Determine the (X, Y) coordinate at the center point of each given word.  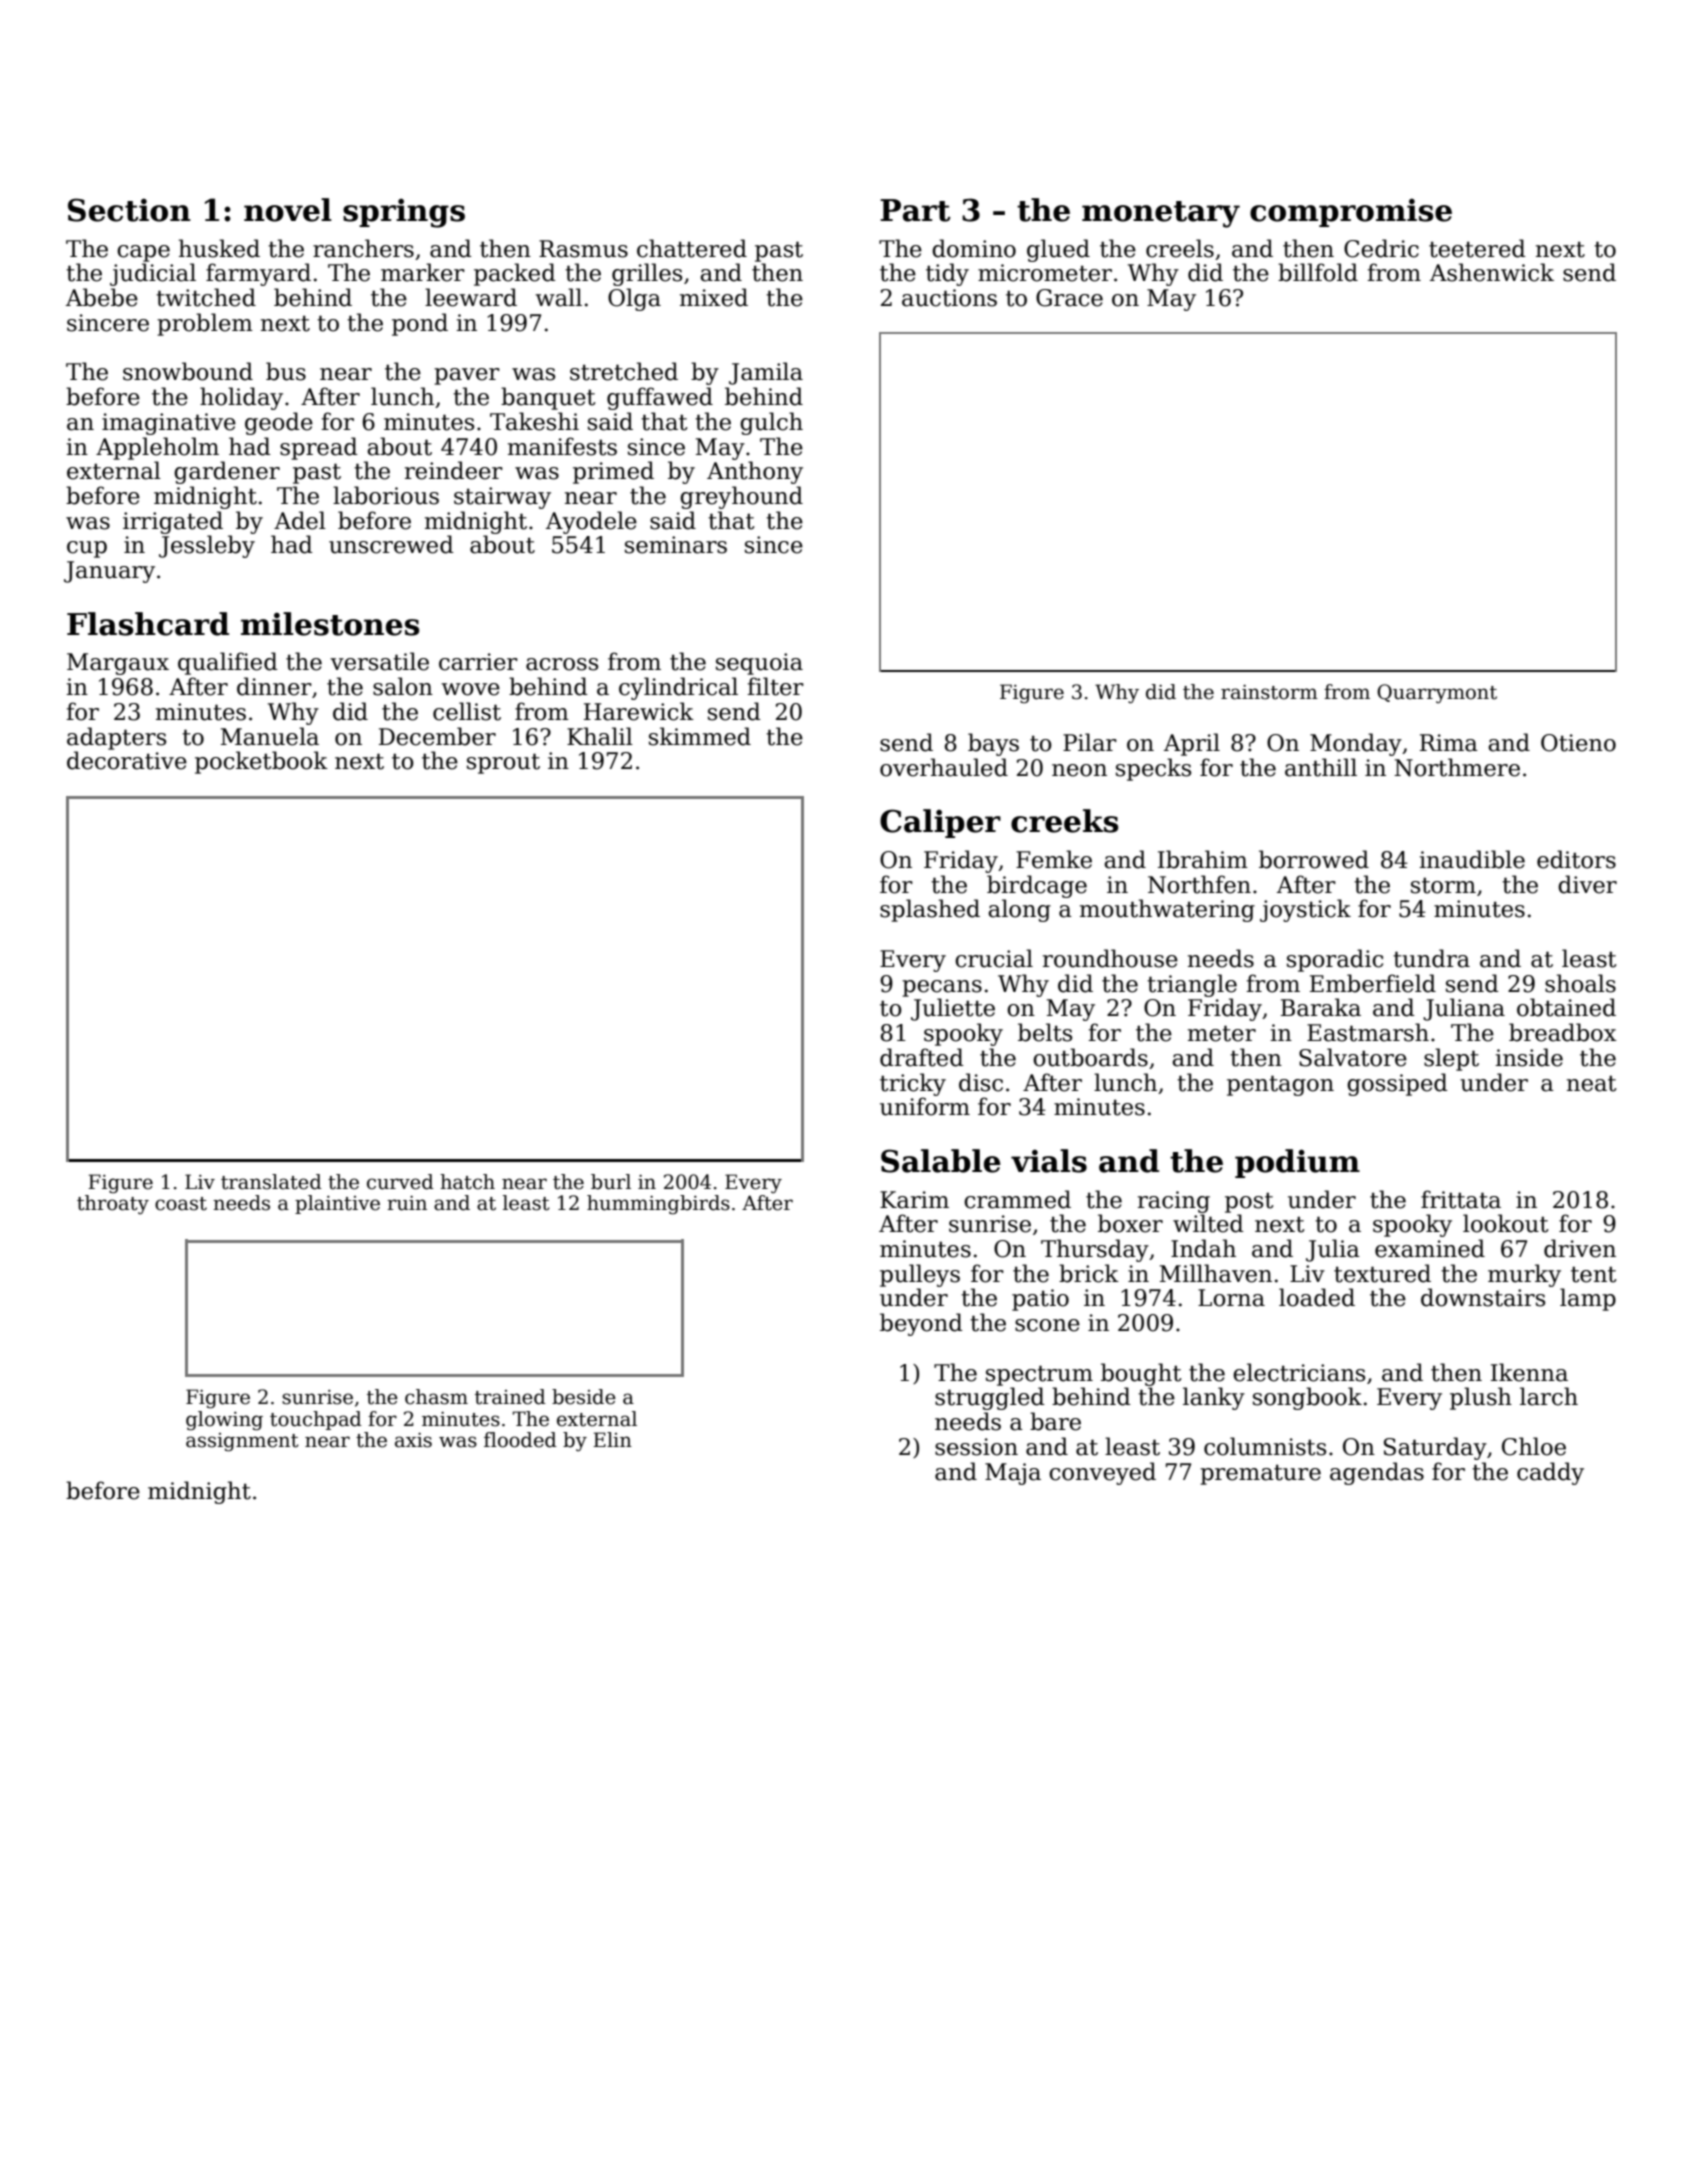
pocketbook (261, 762)
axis (413, 1440)
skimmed (700, 736)
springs (404, 213)
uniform (925, 1106)
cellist (467, 711)
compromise (1351, 212)
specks (1153, 769)
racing (1174, 1202)
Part (915, 210)
